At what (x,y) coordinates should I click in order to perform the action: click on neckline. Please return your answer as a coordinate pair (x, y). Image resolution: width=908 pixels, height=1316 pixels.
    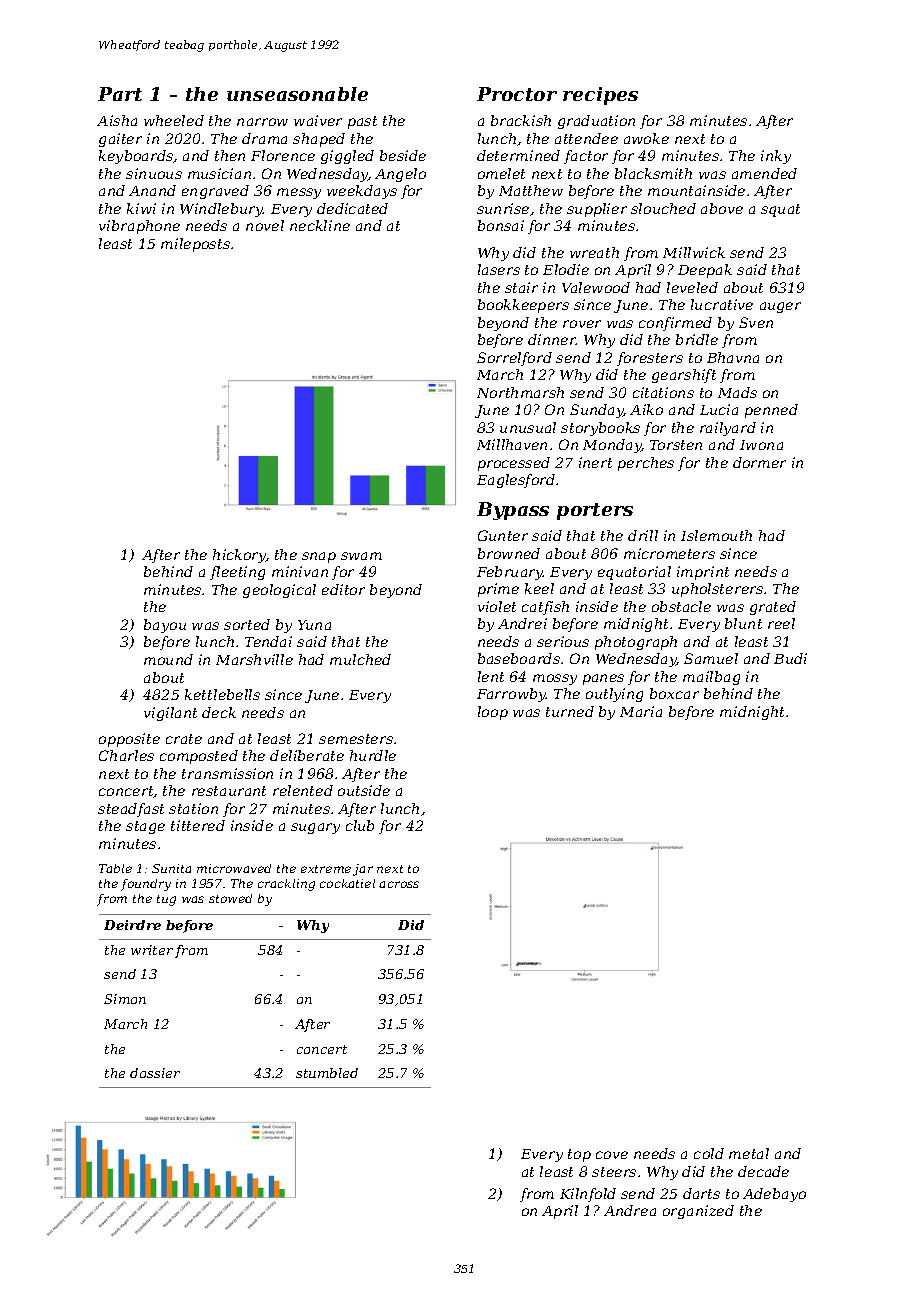
    Looking at the image, I should click on (320, 225).
